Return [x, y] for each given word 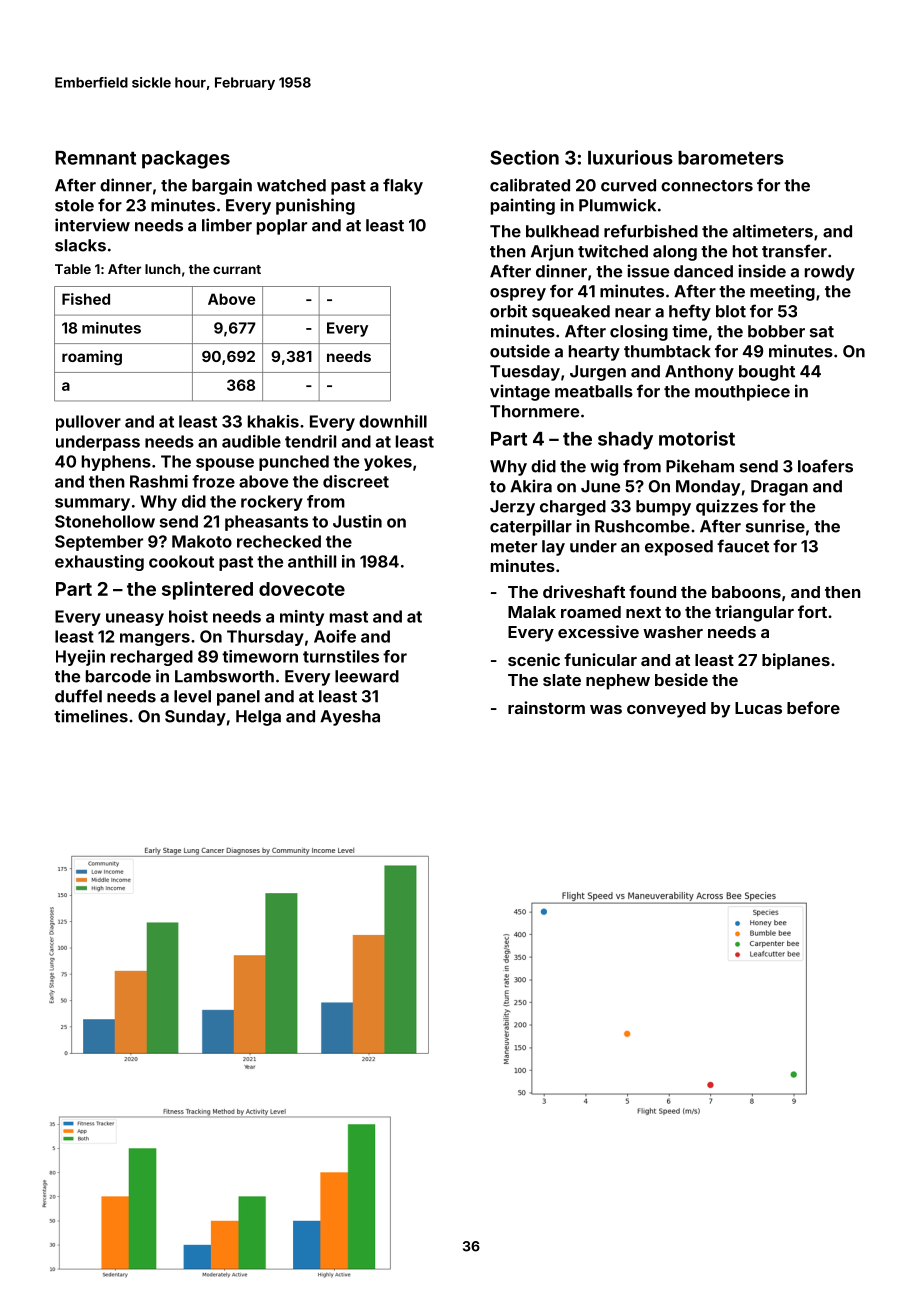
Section [524, 157]
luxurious [630, 157]
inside [762, 271]
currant [237, 269]
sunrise [775, 526]
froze [213, 481]
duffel [78, 696]
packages [186, 160]
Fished [86, 299]
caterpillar [531, 527]
